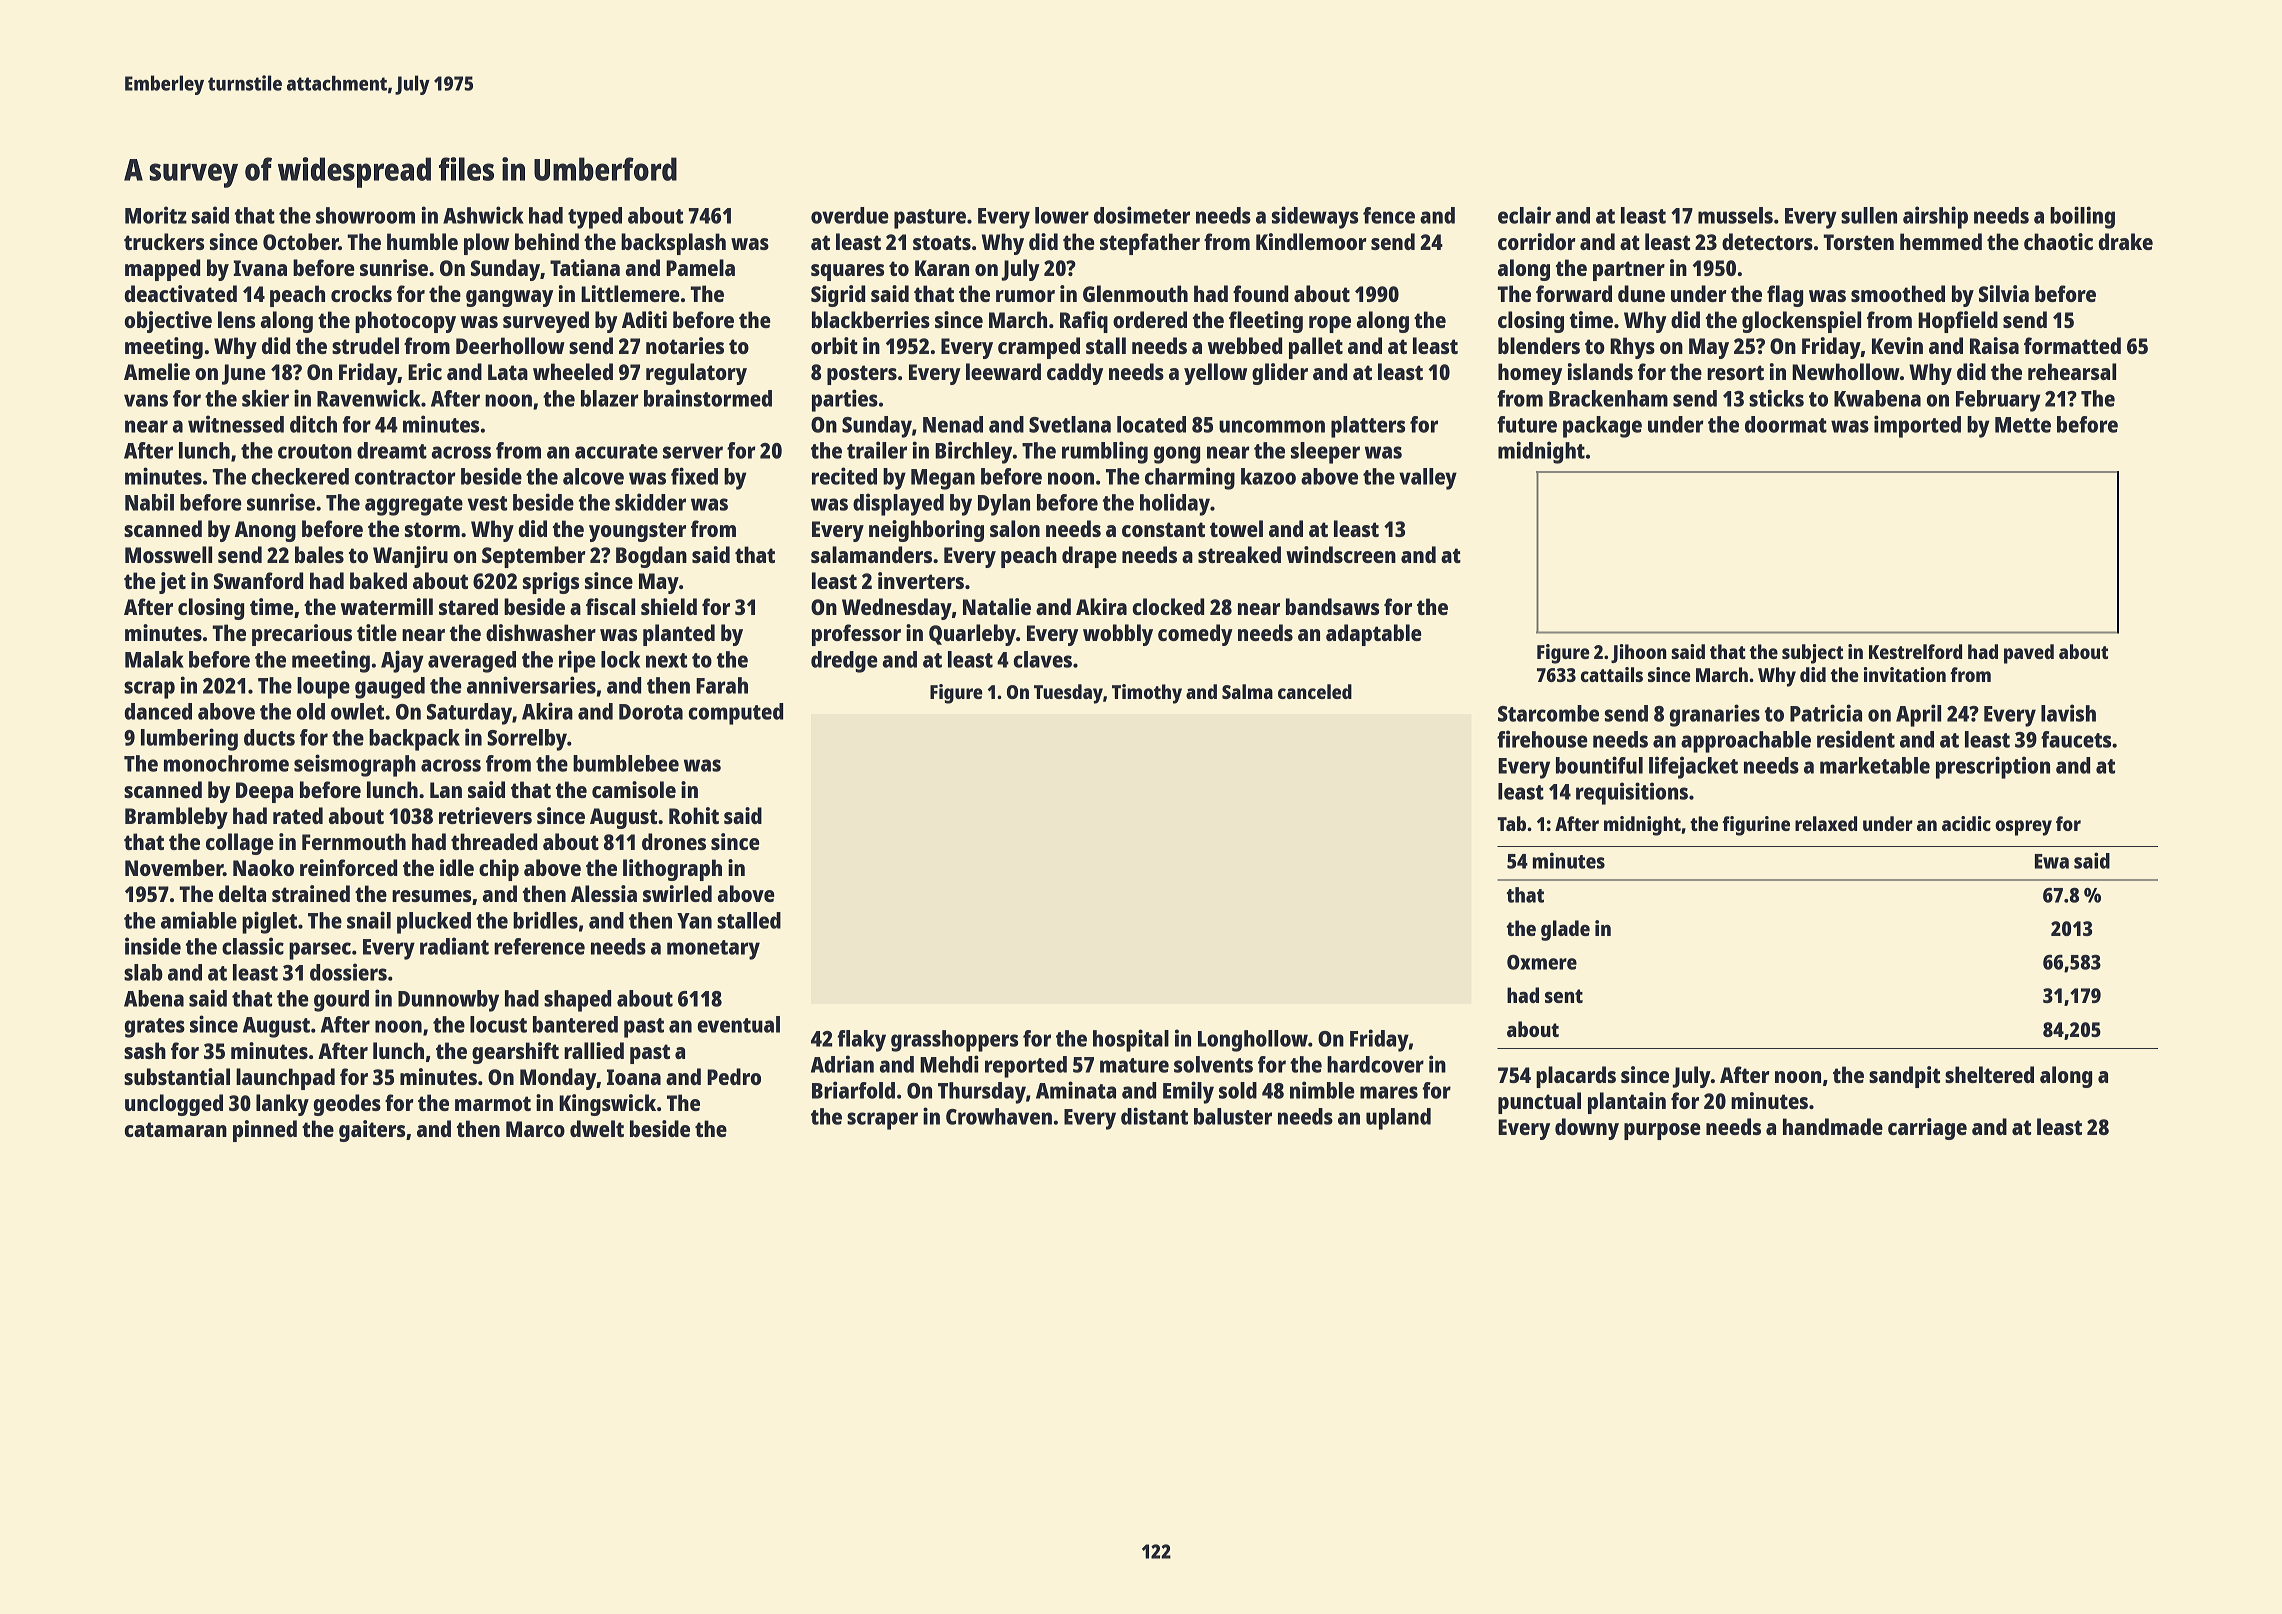 The height and width of the screenshot is (1614, 2282). I want to click on skidder, so click(650, 502).
